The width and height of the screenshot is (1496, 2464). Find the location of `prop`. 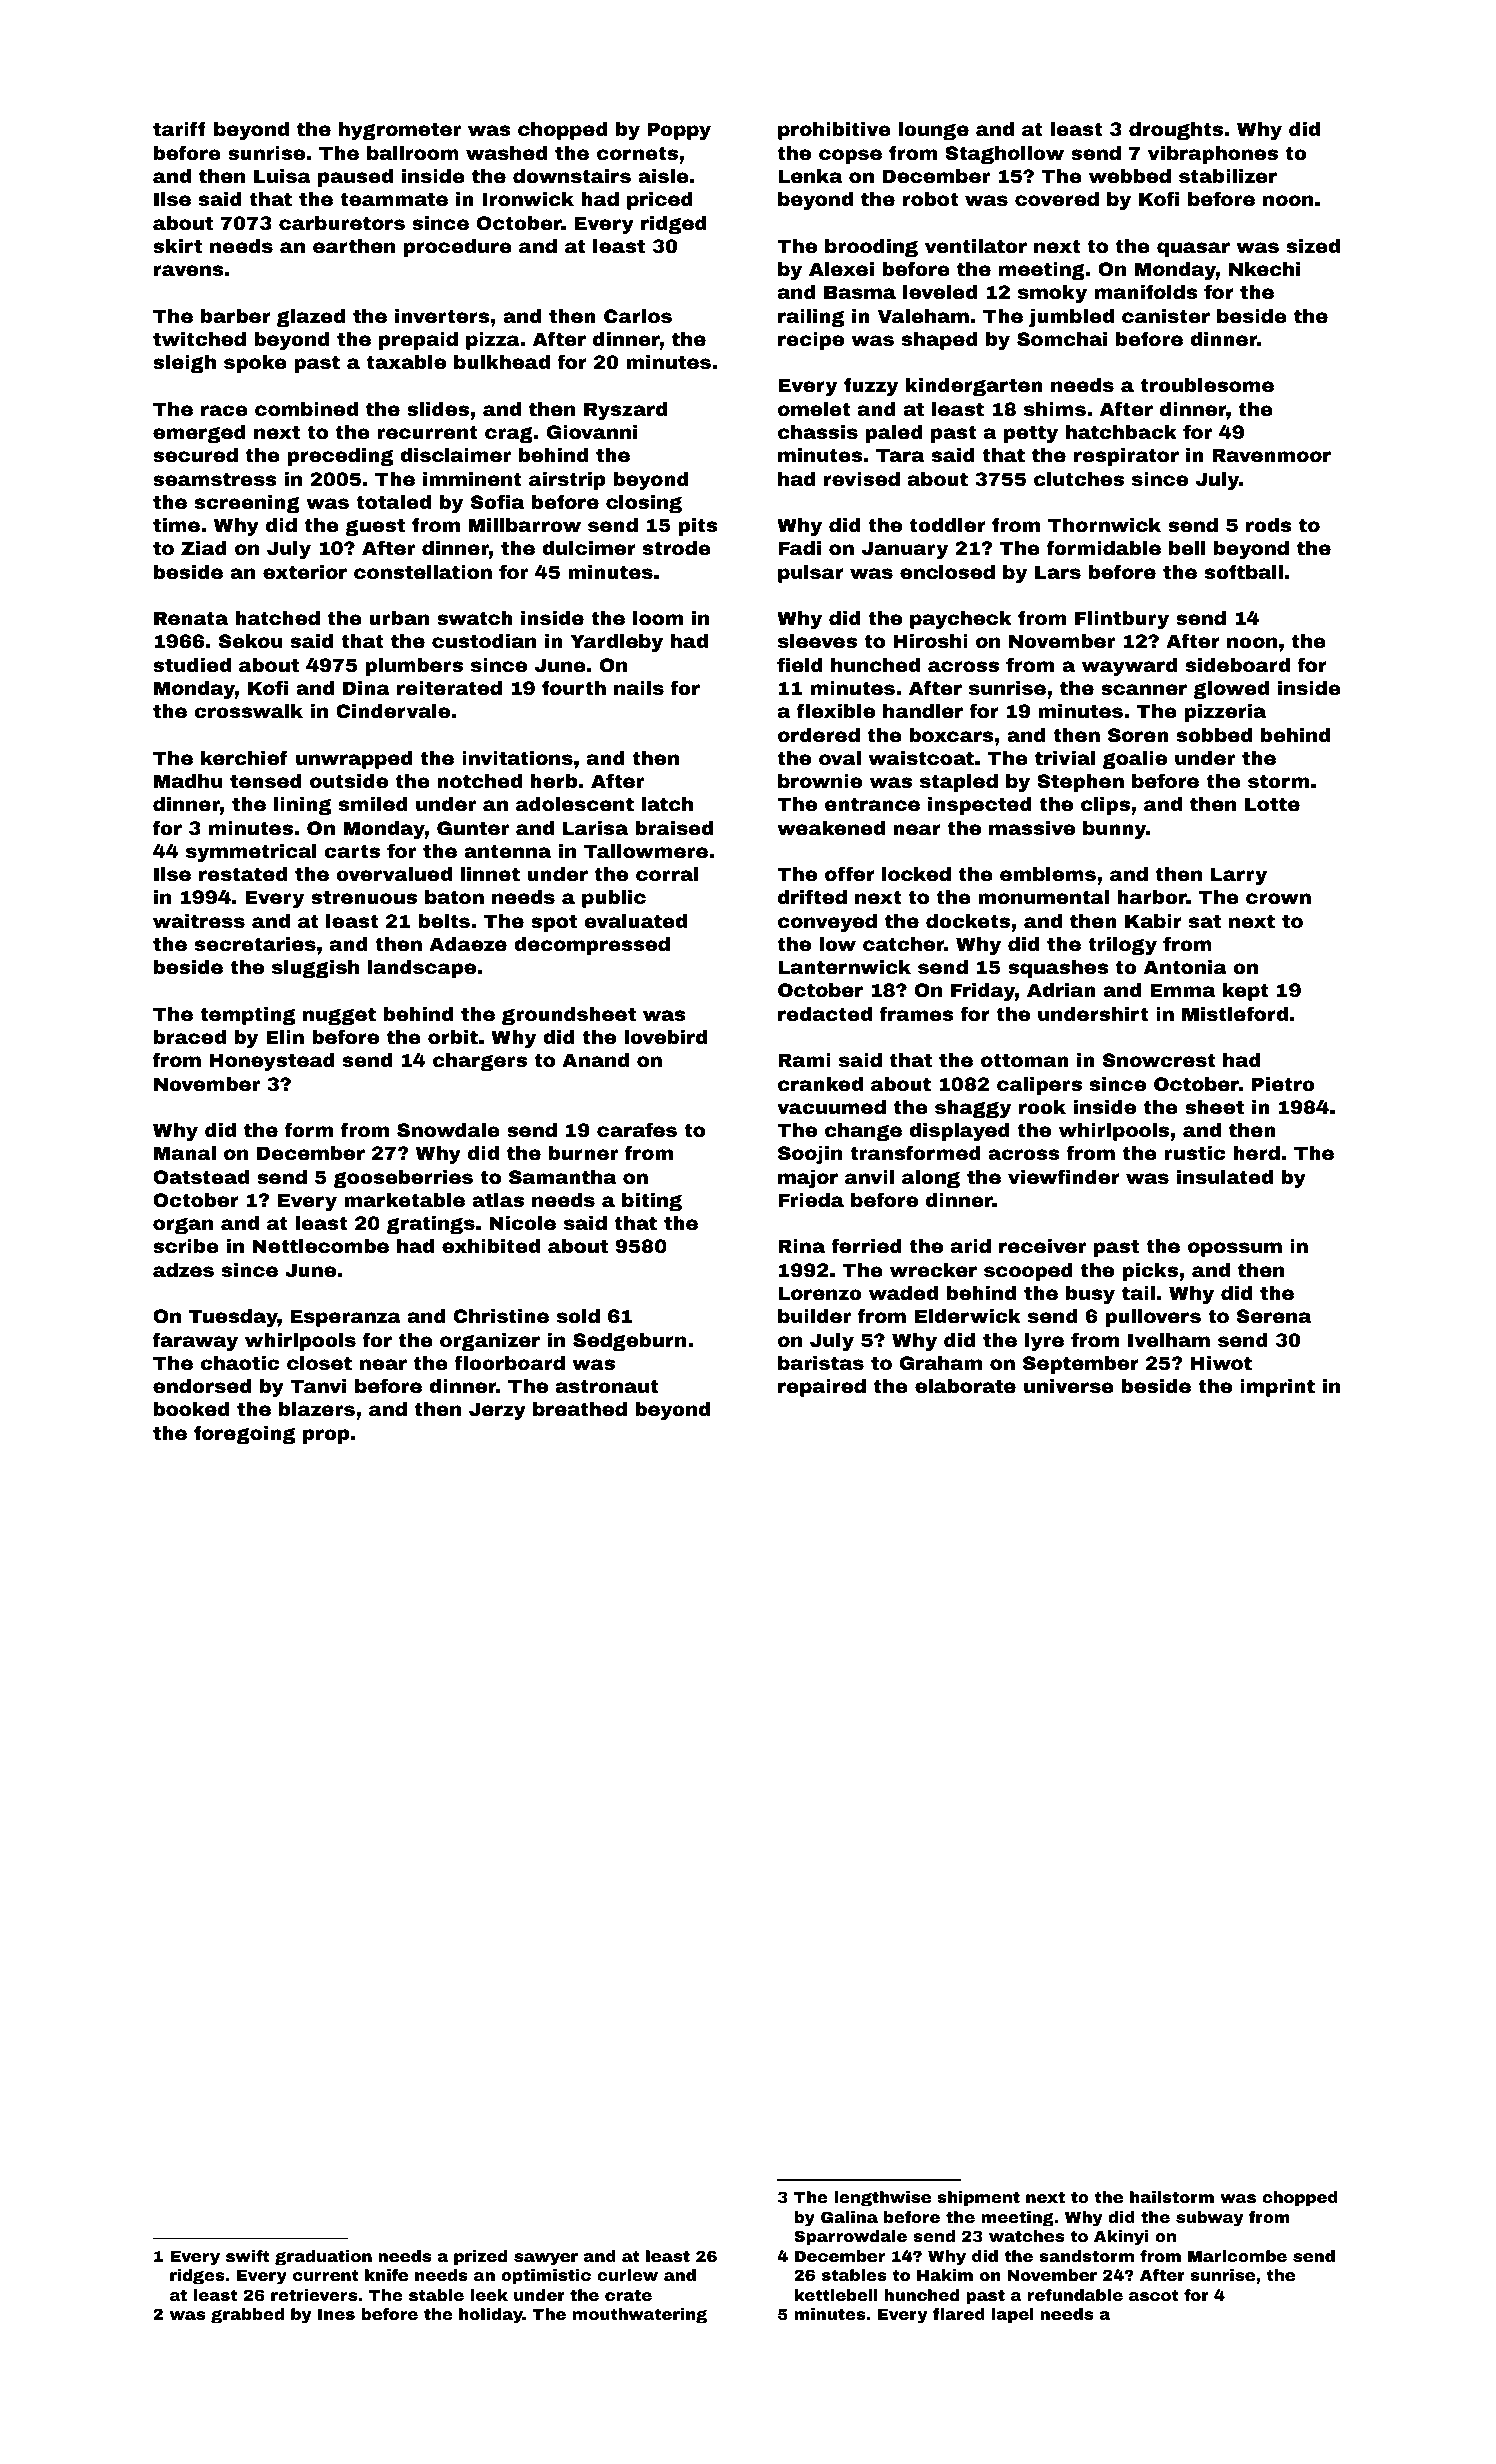

prop is located at coordinates (326, 1436).
